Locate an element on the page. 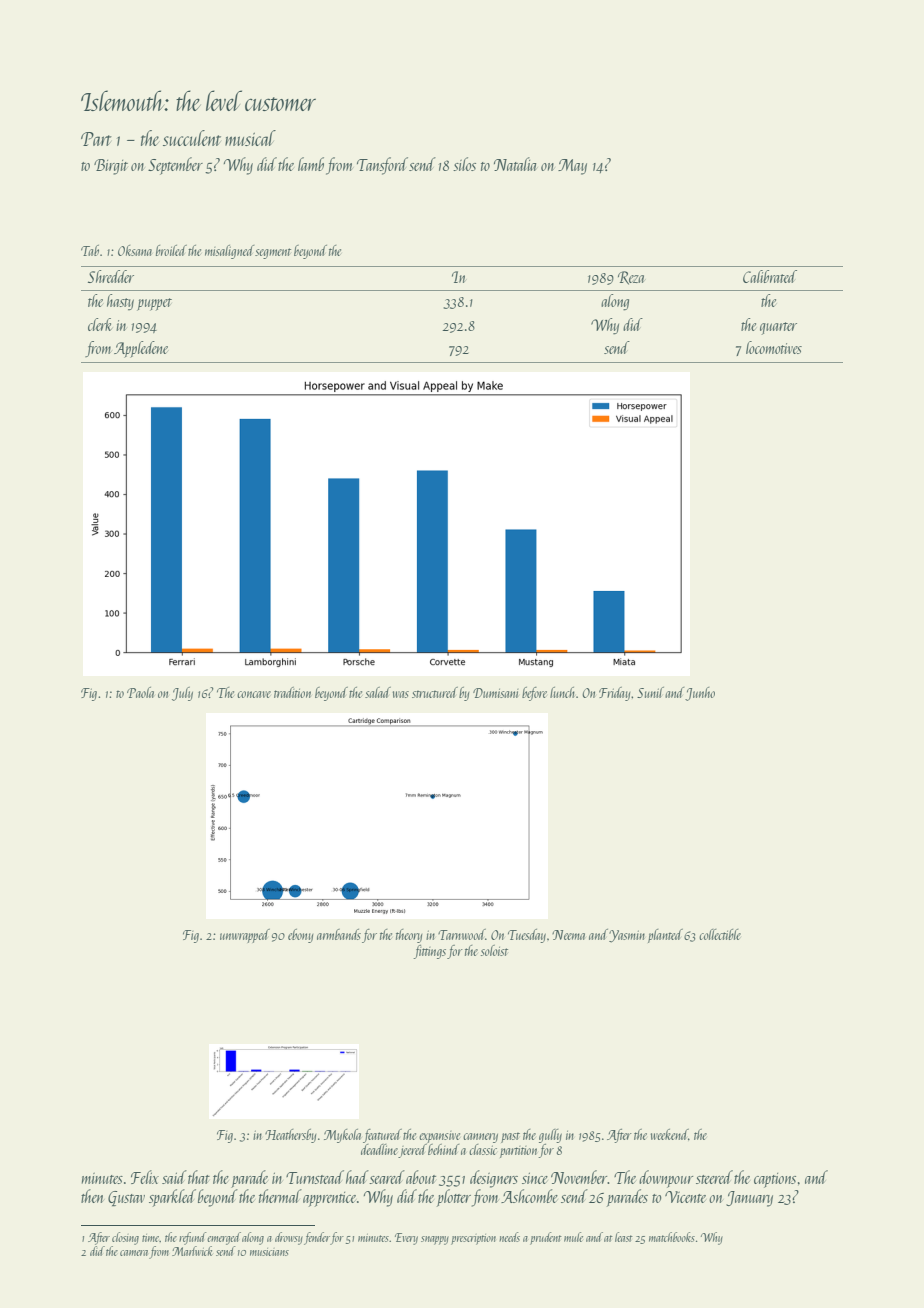 Image resolution: width=924 pixels, height=1308 pixels. Dumisani is located at coordinates (495, 693).
